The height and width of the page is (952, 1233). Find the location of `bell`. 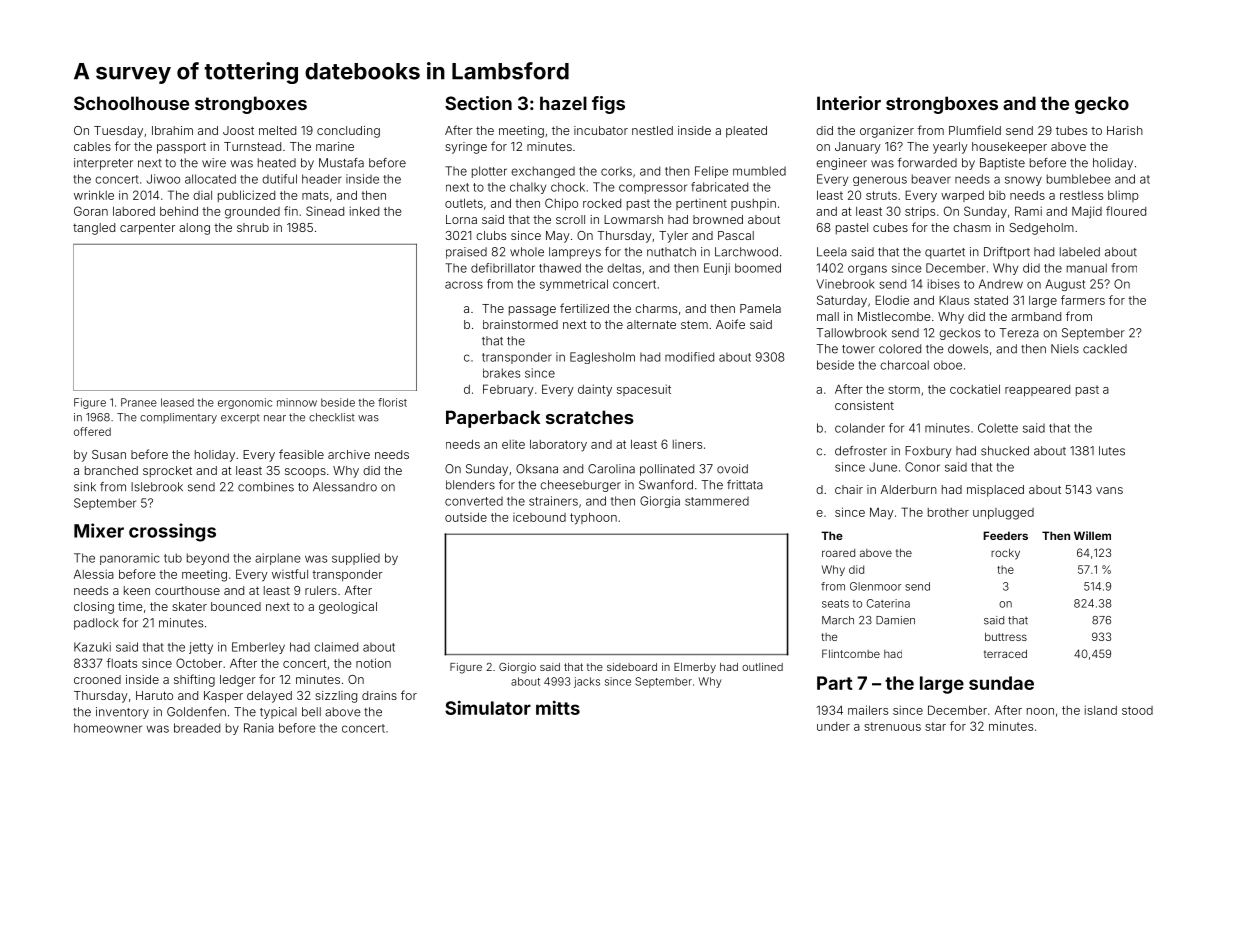

bell is located at coordinates (311, 712).
